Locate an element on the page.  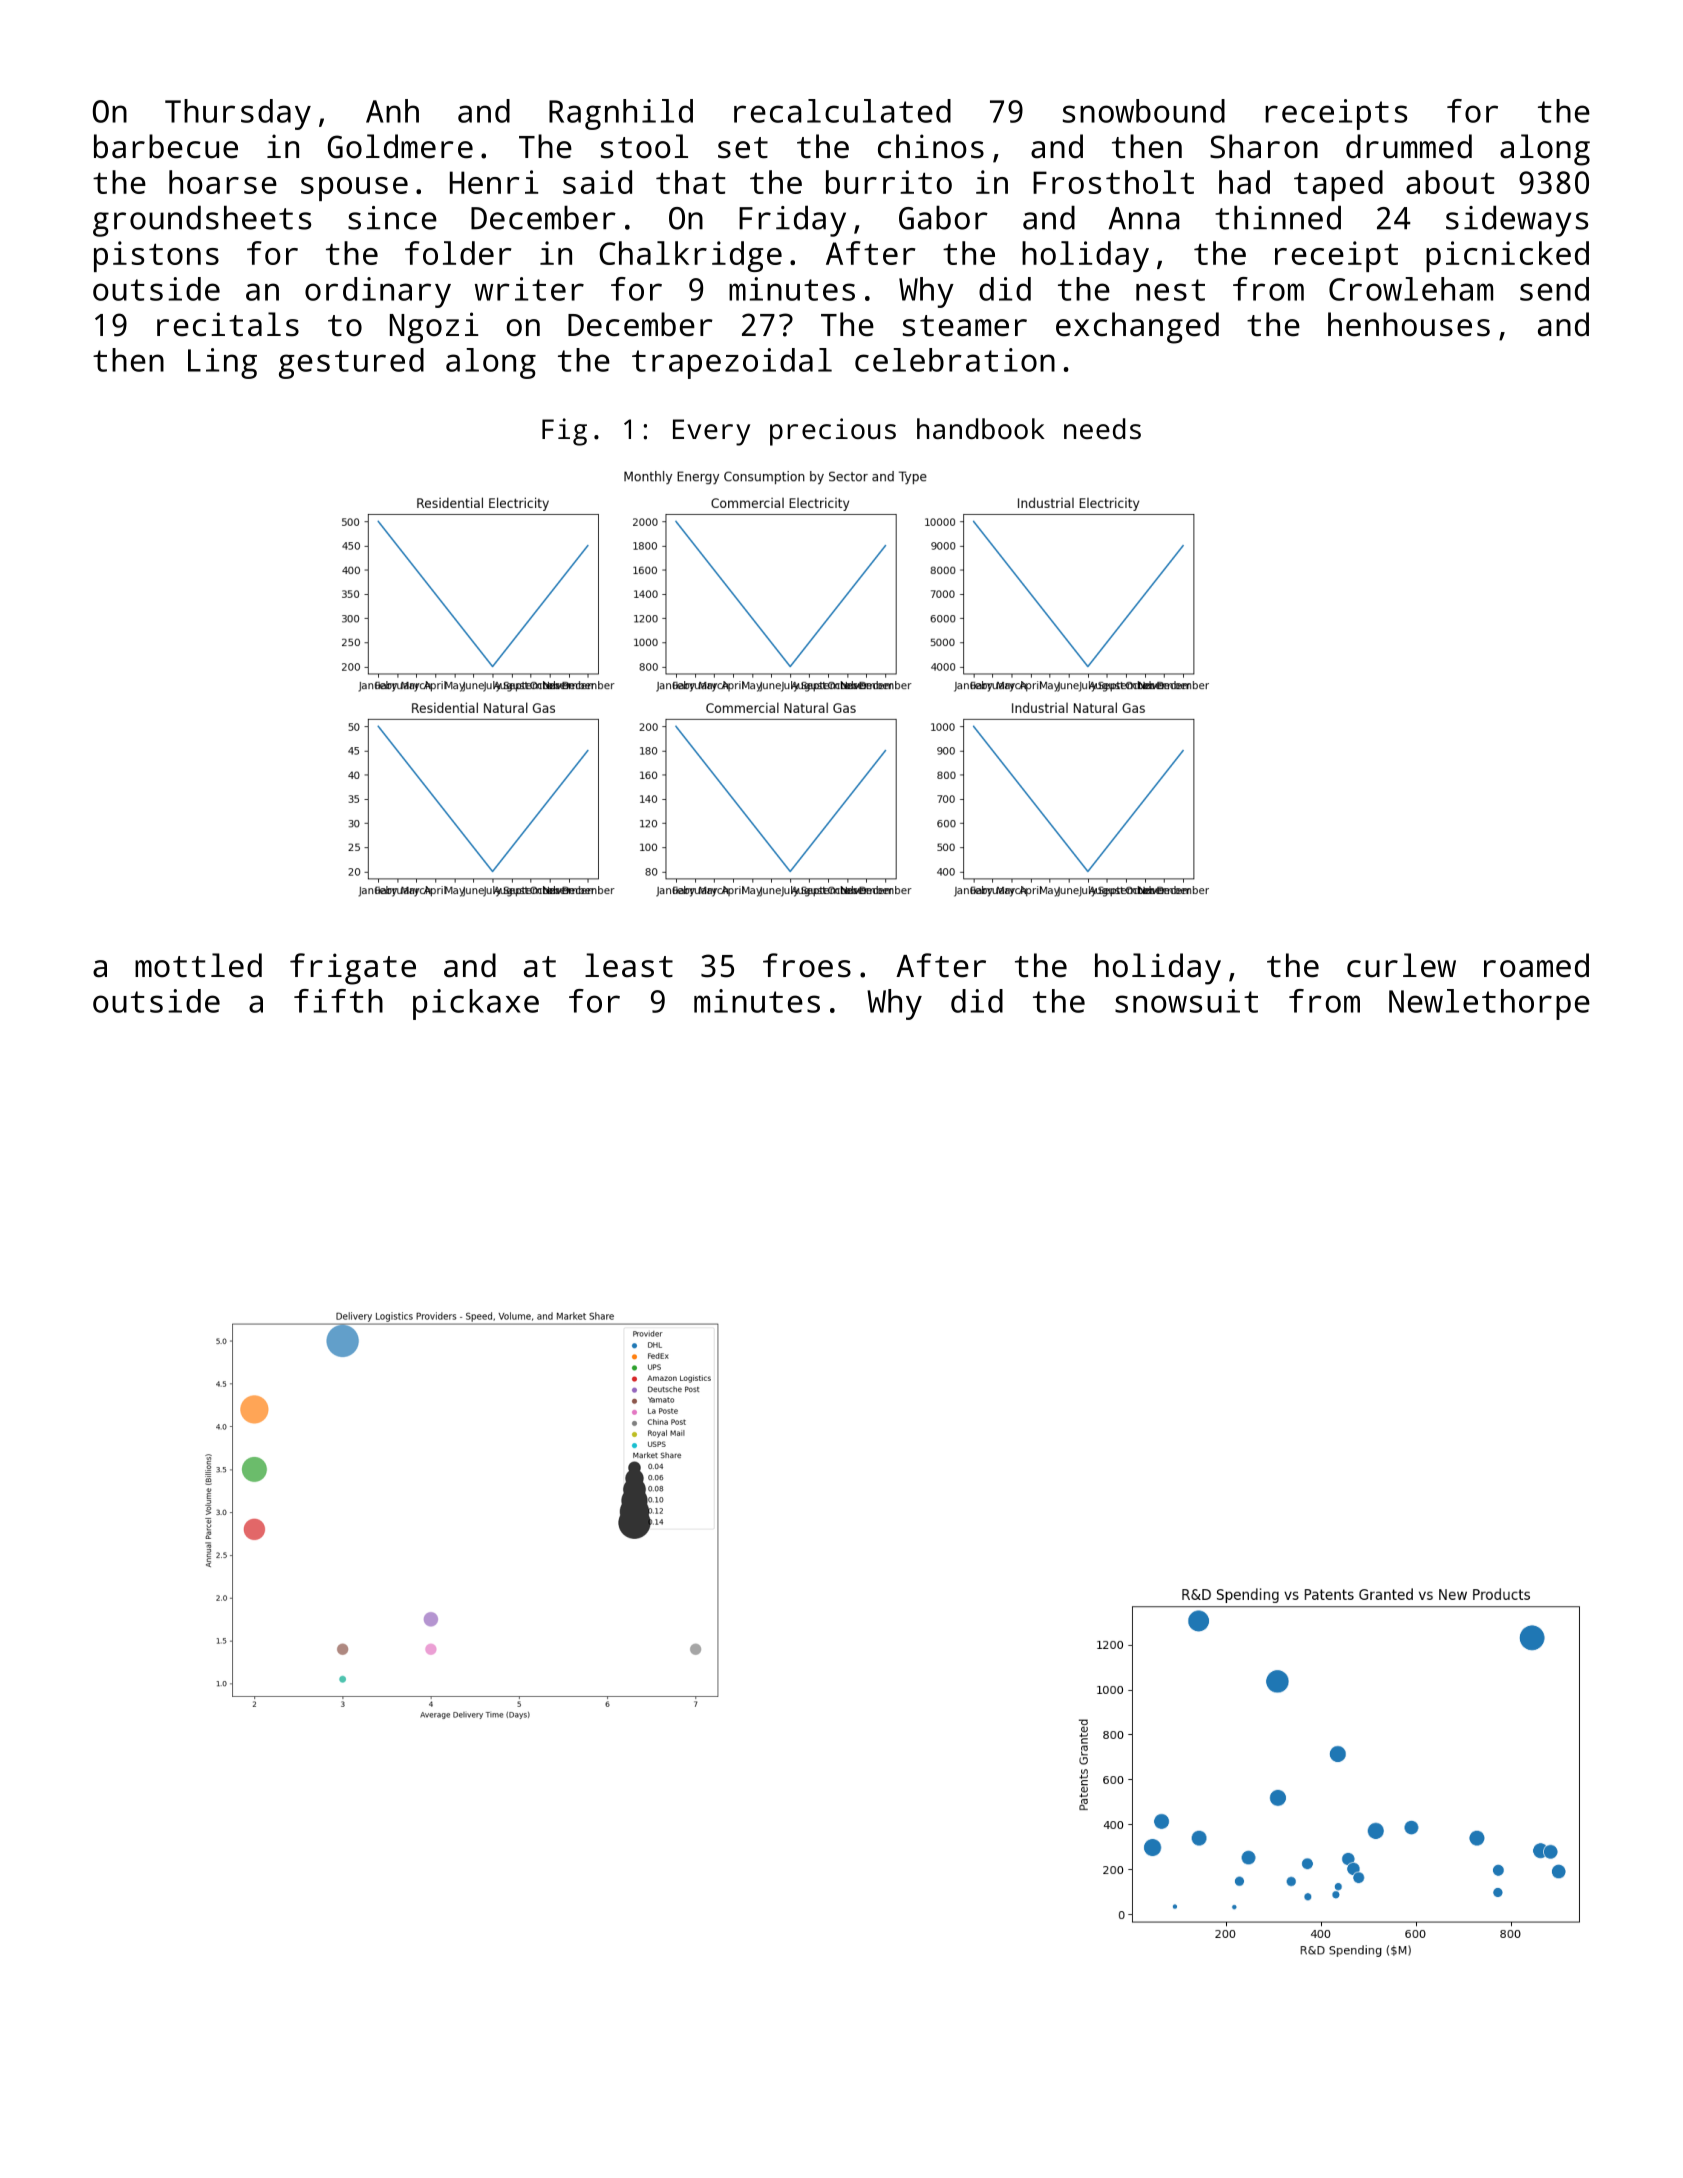
chinos is located at coordinates (931, 146).
